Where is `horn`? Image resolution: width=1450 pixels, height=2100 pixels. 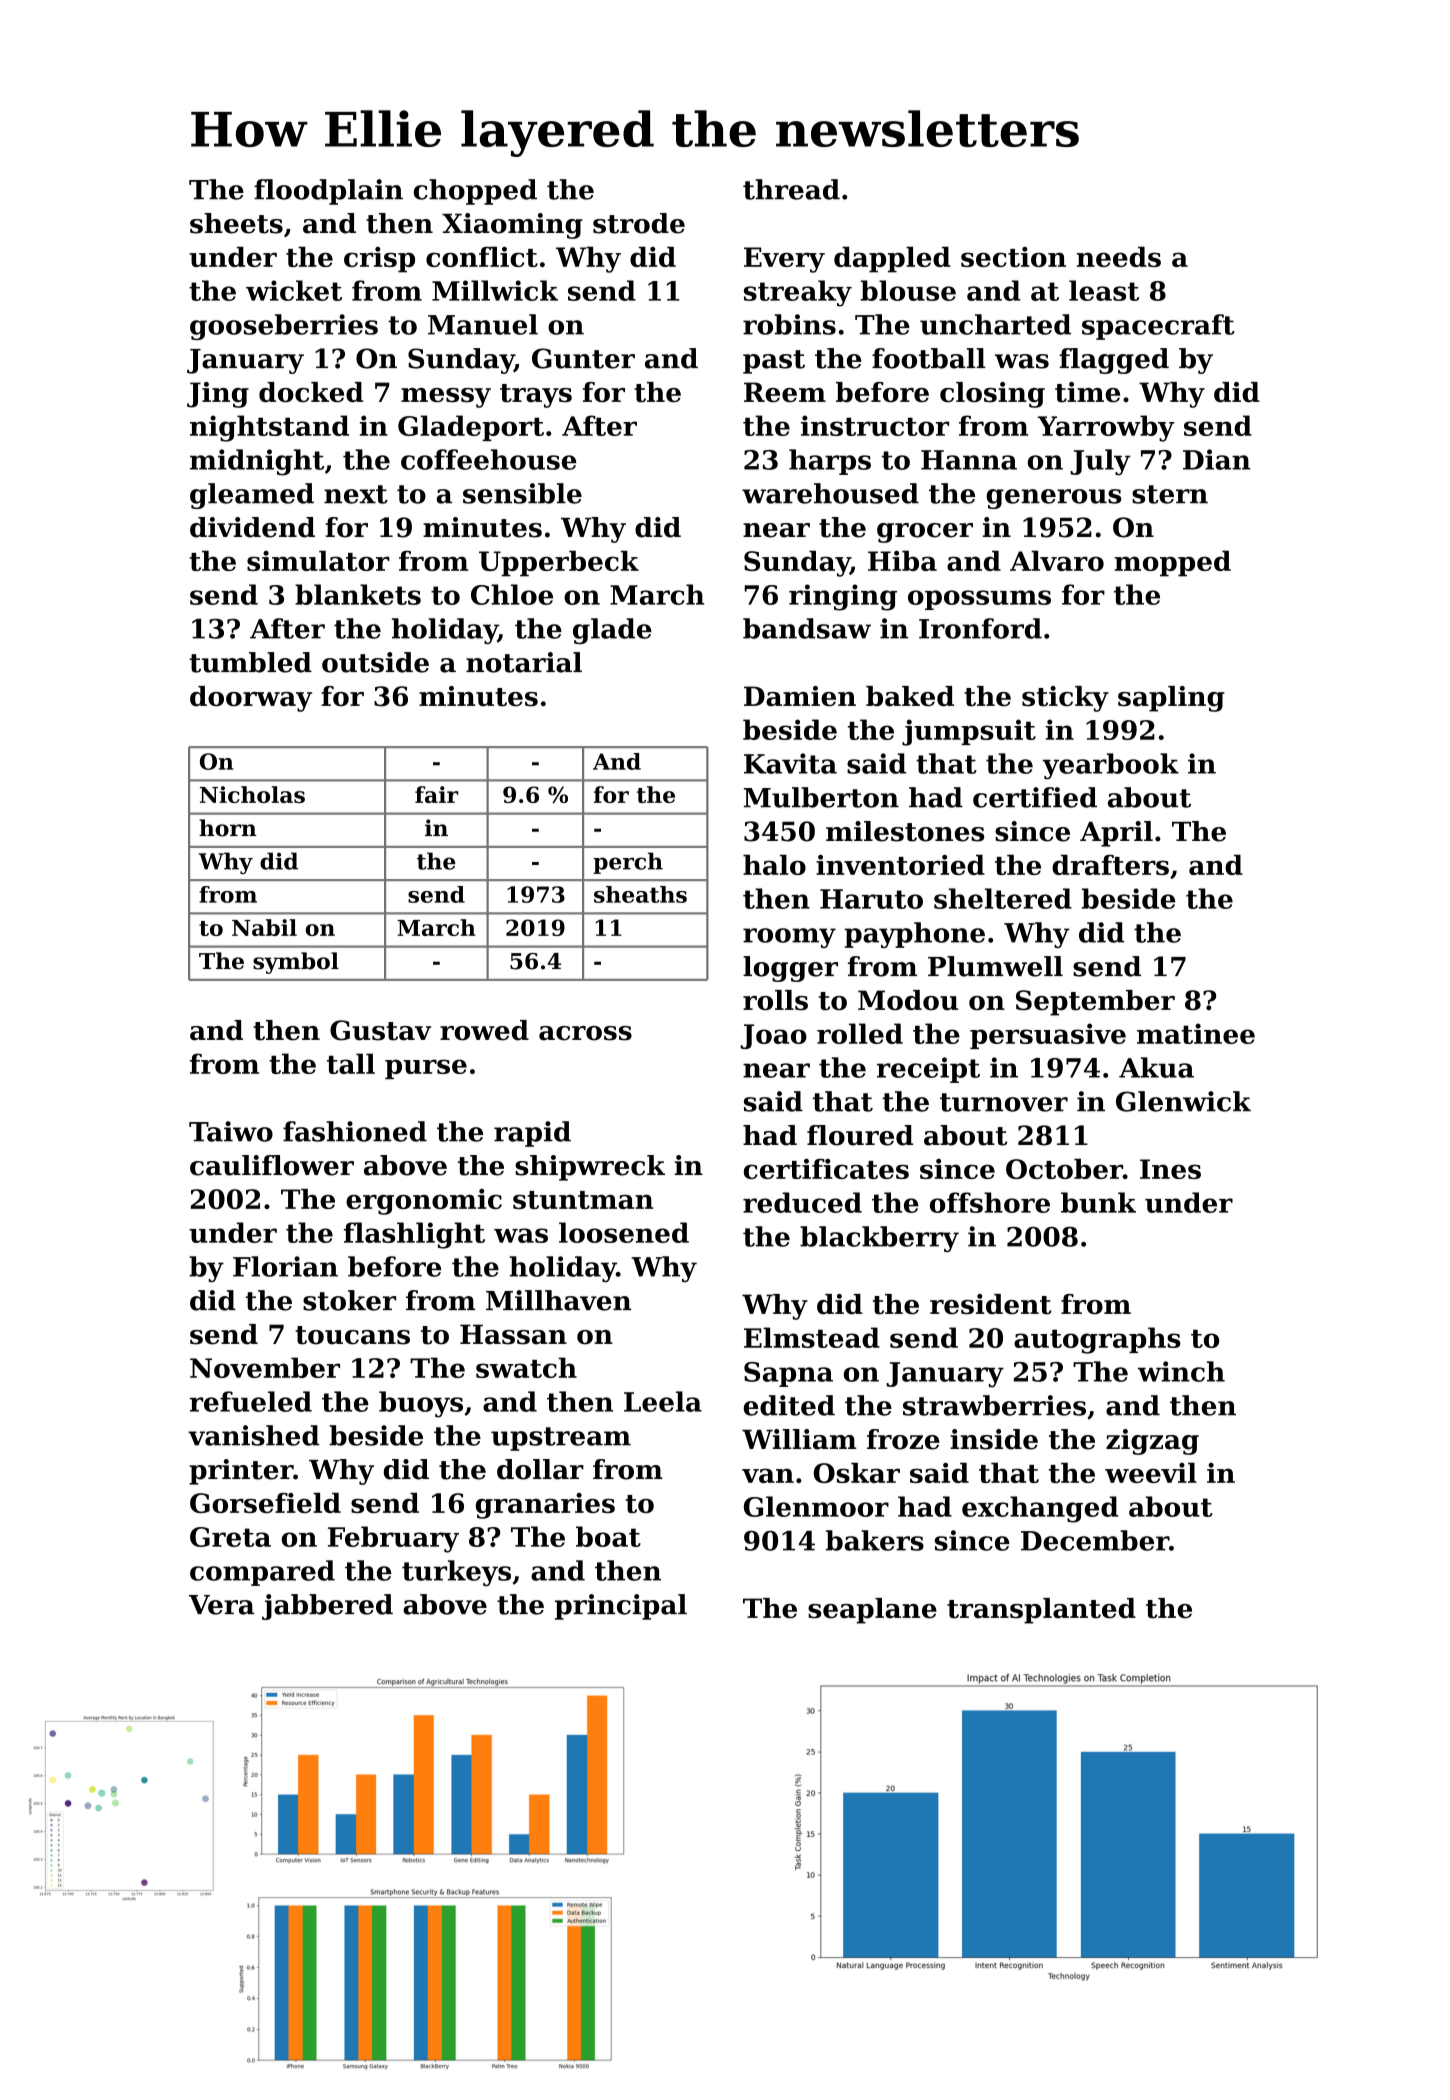 horn is located at coordinates (228, 828).
